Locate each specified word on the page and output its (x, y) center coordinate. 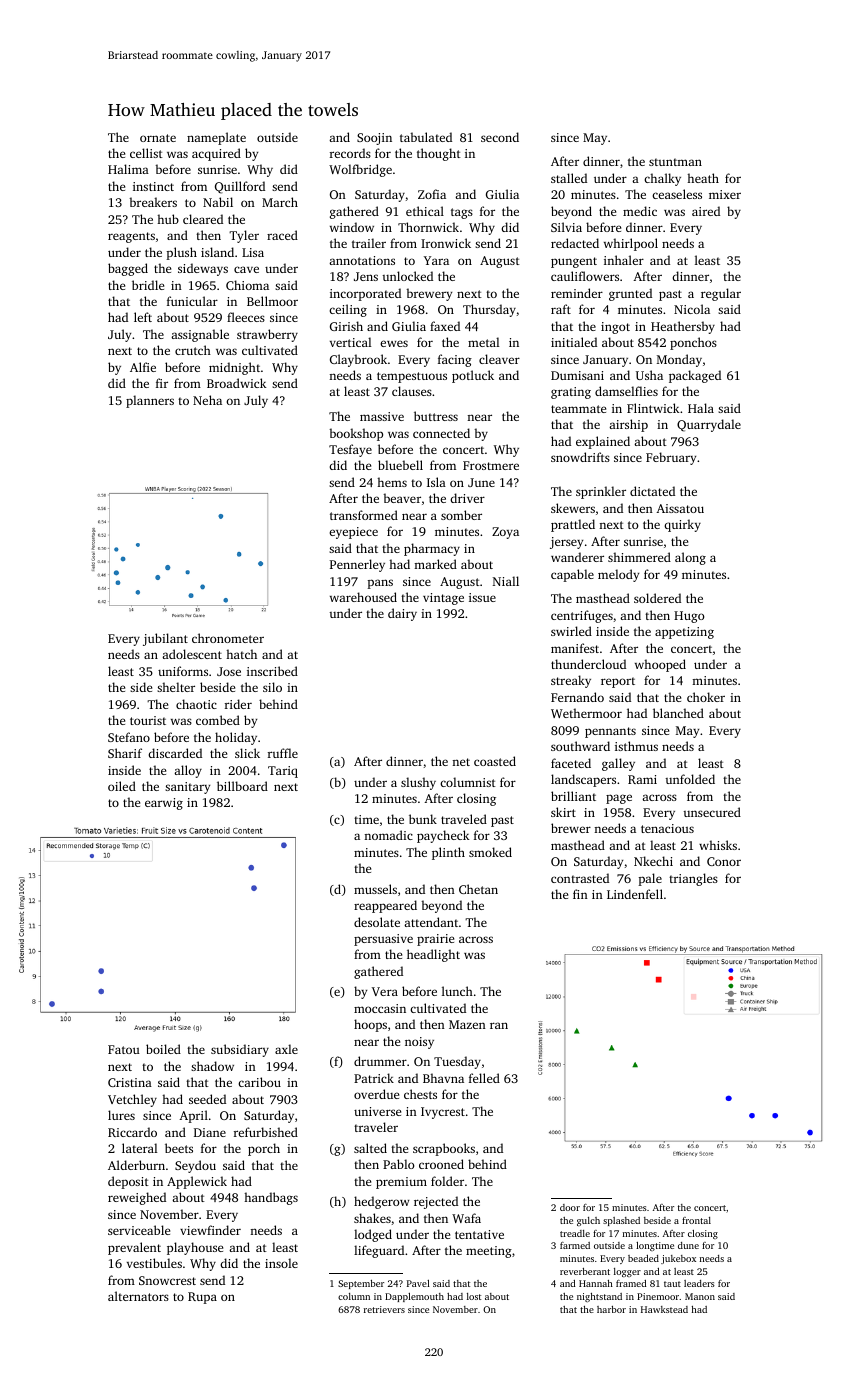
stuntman (675, 162)
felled (484, 1078)
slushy (418, 783)
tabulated (426, 137)
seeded (207, 1099)
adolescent (192, 654)
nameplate (216, 138)
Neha (207, 400)
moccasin (380, 1008)
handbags (271, 1198)
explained (603, 442)
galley (618, 764)
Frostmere (491, 465)
